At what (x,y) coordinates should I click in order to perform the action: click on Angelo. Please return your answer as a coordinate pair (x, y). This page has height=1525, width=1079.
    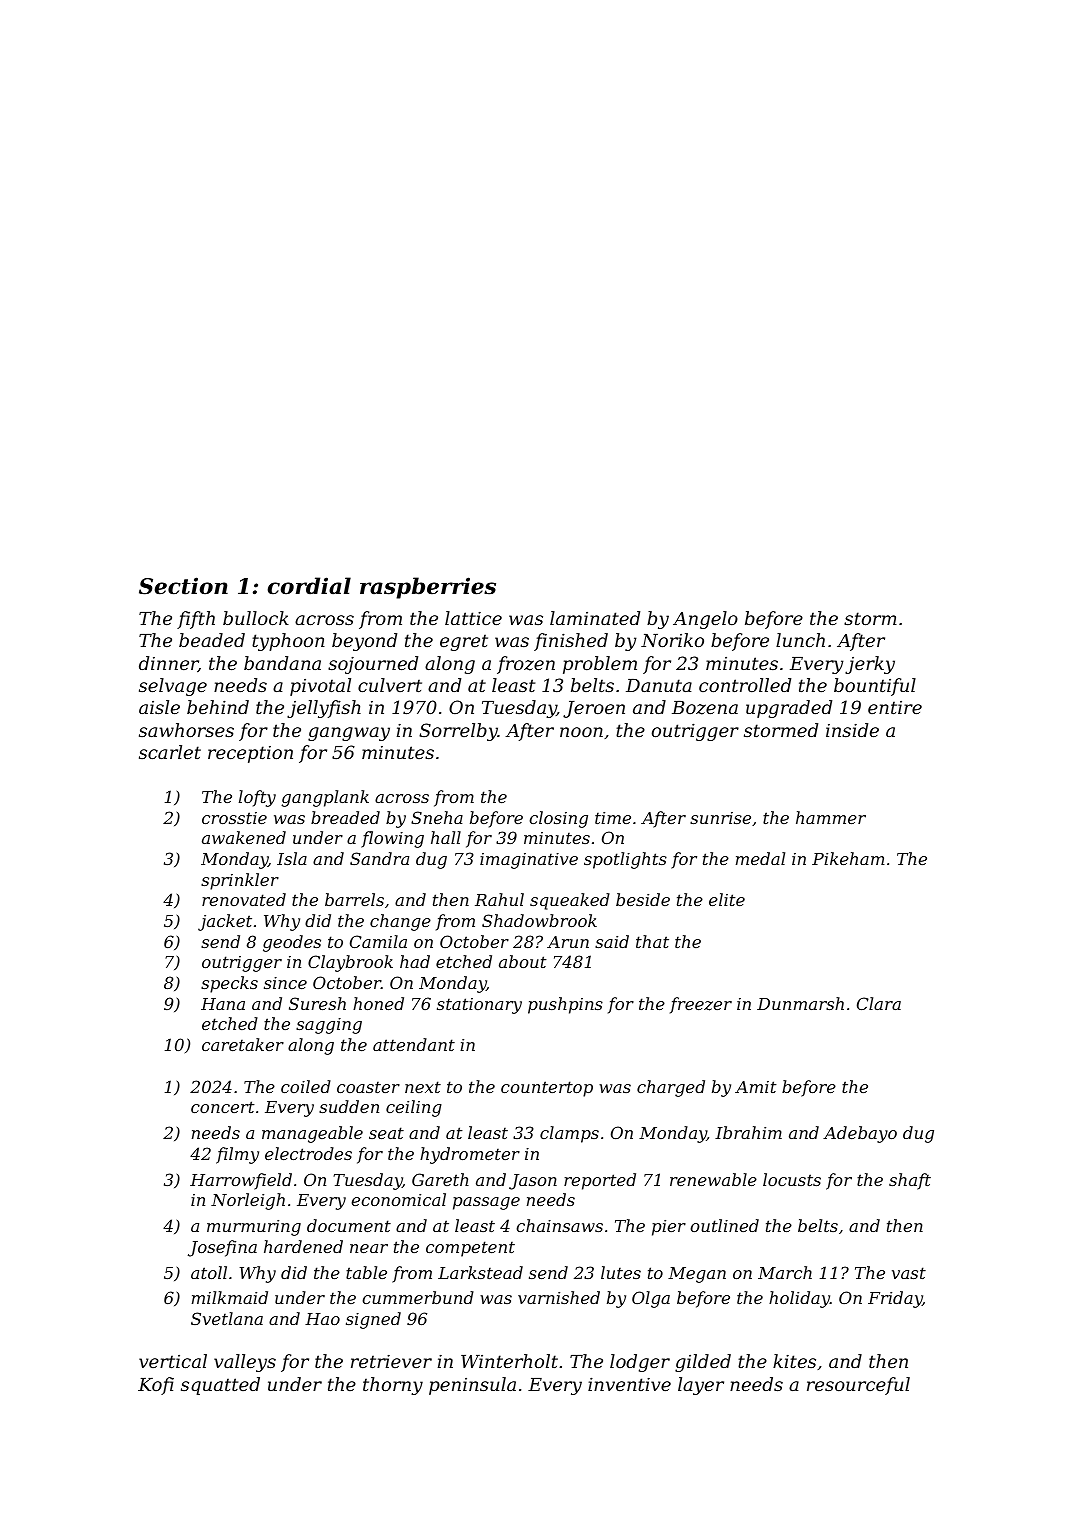
    Looking at the image, I should click on (705, 620).
